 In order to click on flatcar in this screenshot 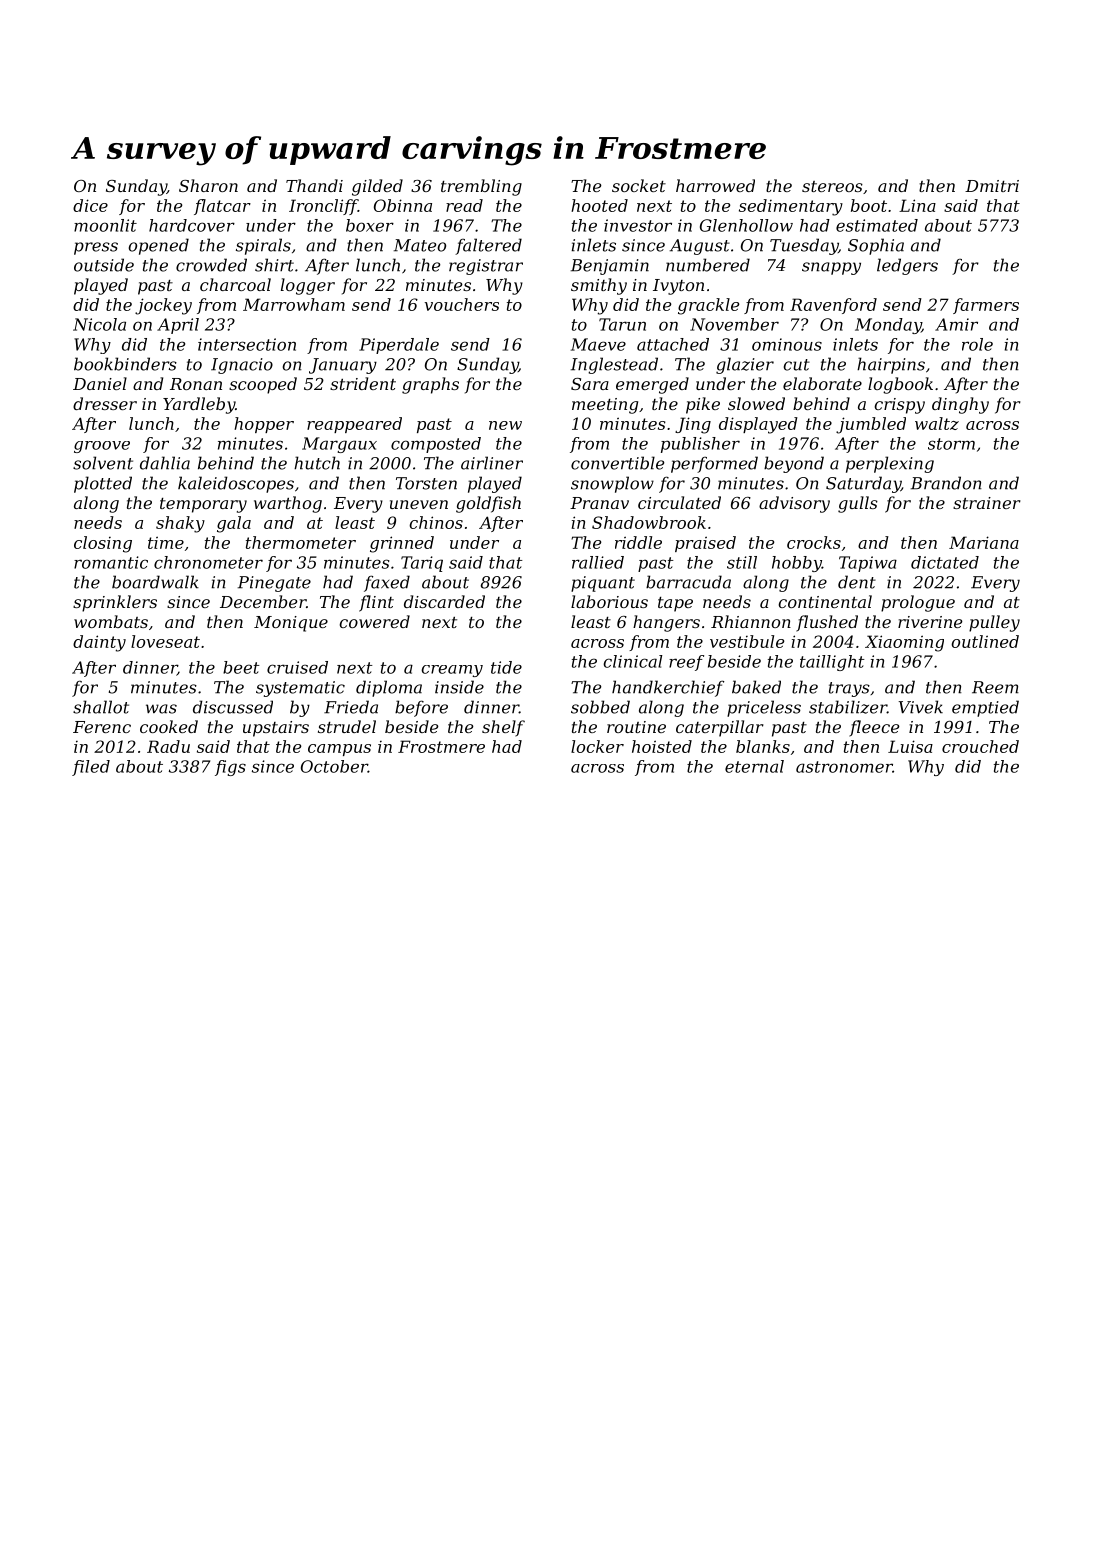, I will do `click(222, 207)`.
